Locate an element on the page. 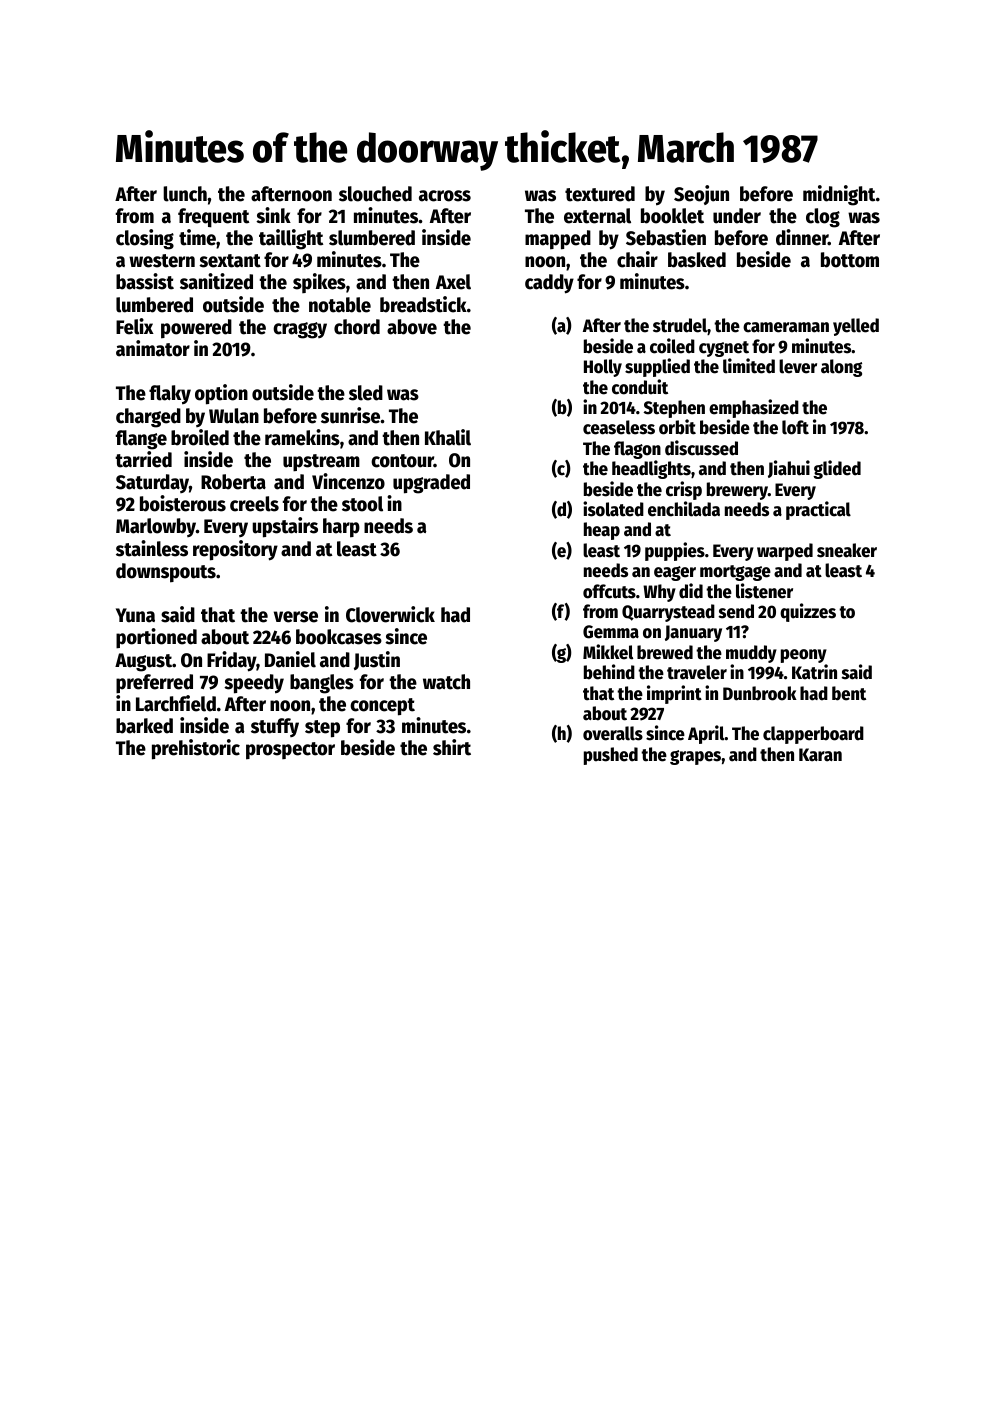  strudel is located at coordinates (680, 325).
